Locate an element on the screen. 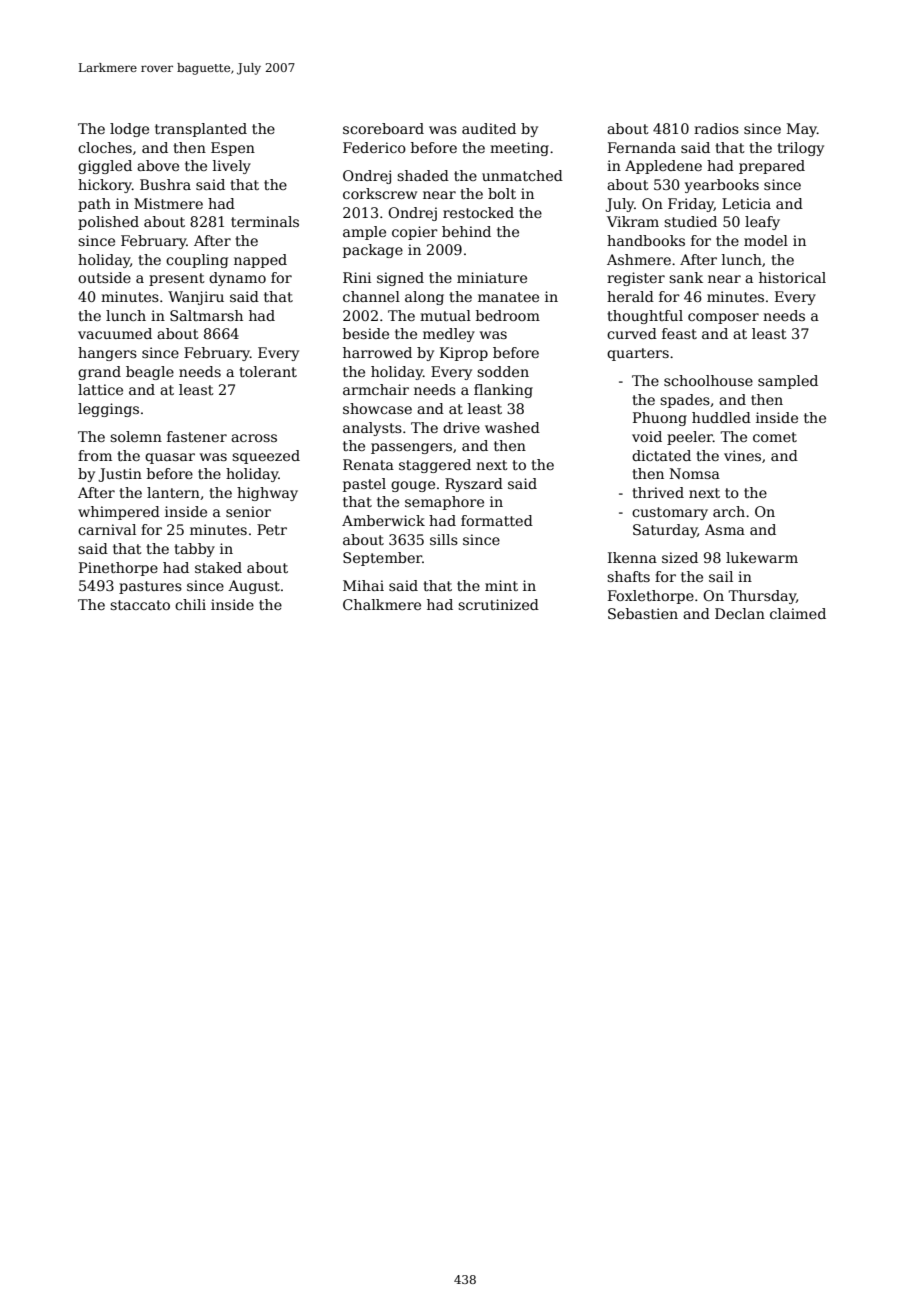 The height and width of the screenshot is (1316, 908). May is located at coordinates (802, 130).
